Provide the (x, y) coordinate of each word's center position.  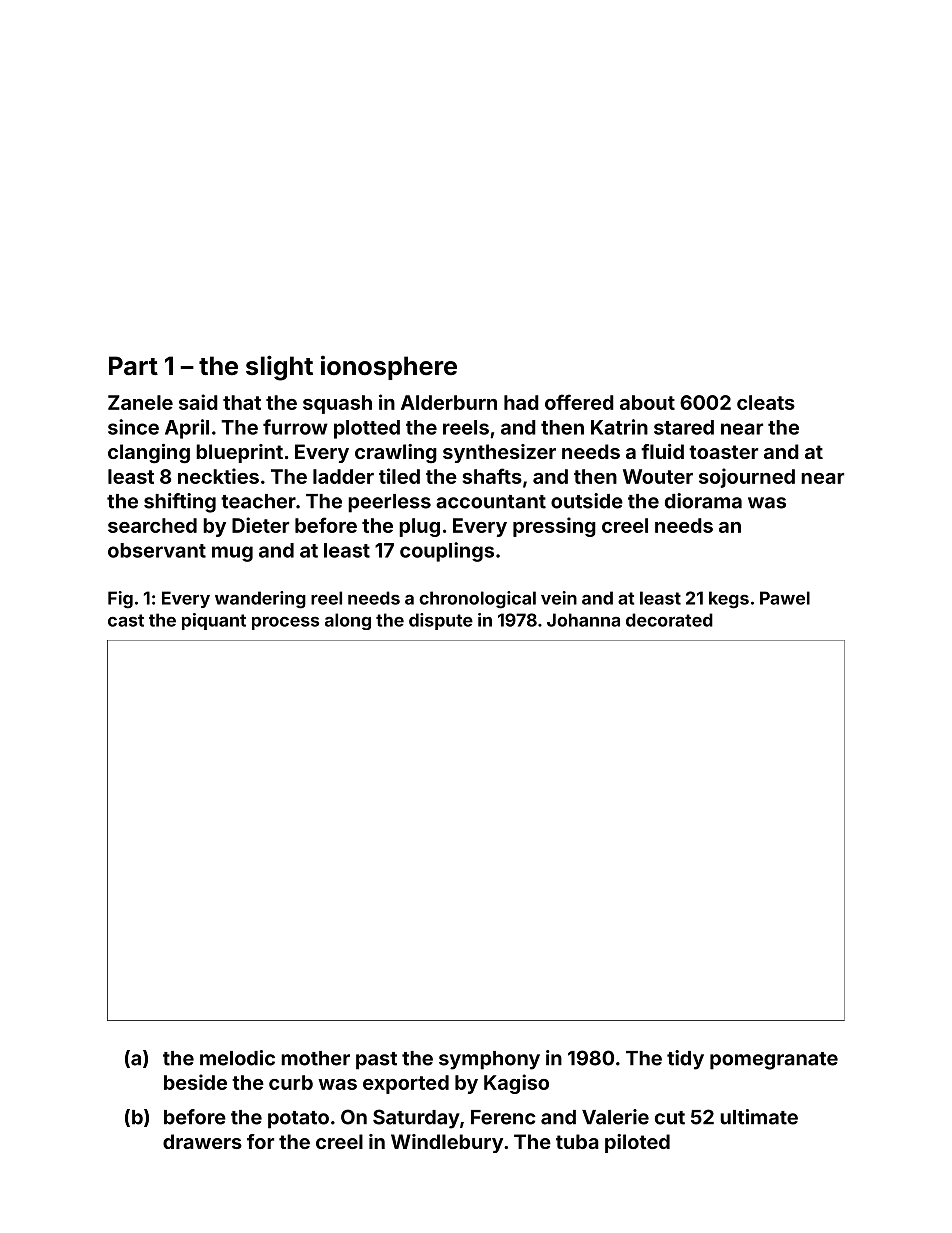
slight (279, 368)
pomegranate (774, 1061)
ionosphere (389, 367)
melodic (237, 1058)
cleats (766, 402)
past (376, 1061)
